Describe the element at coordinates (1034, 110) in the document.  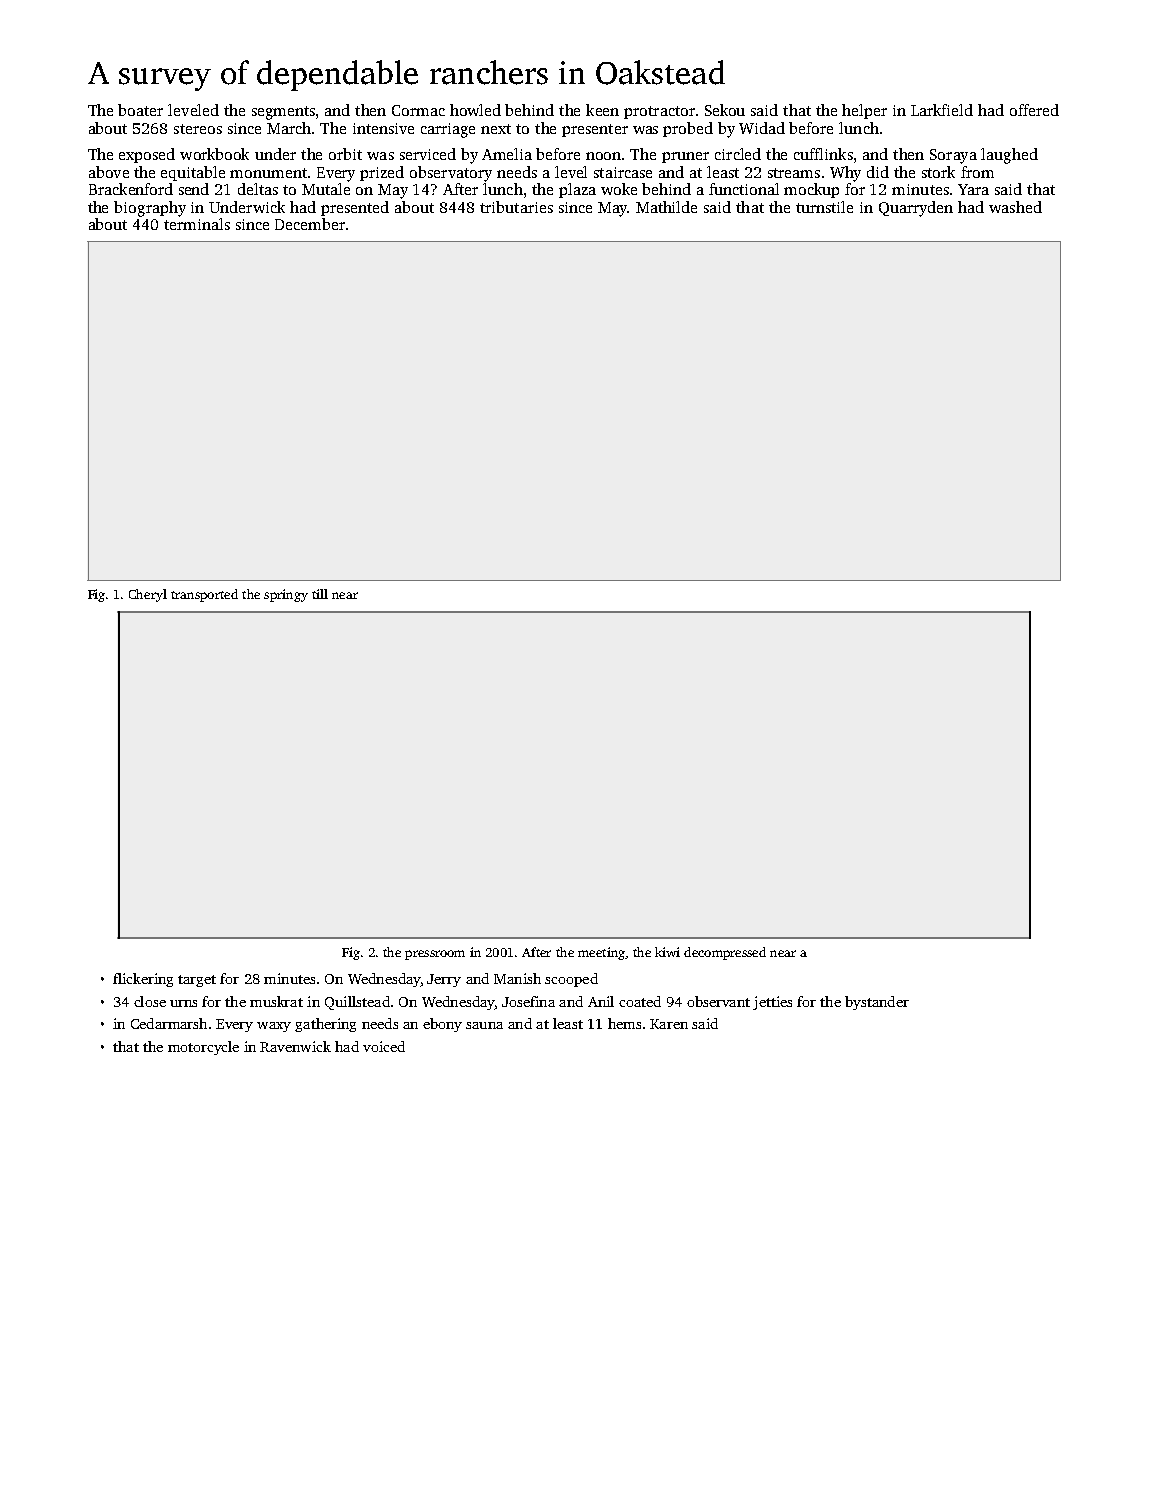
I see `offered` at that location.
